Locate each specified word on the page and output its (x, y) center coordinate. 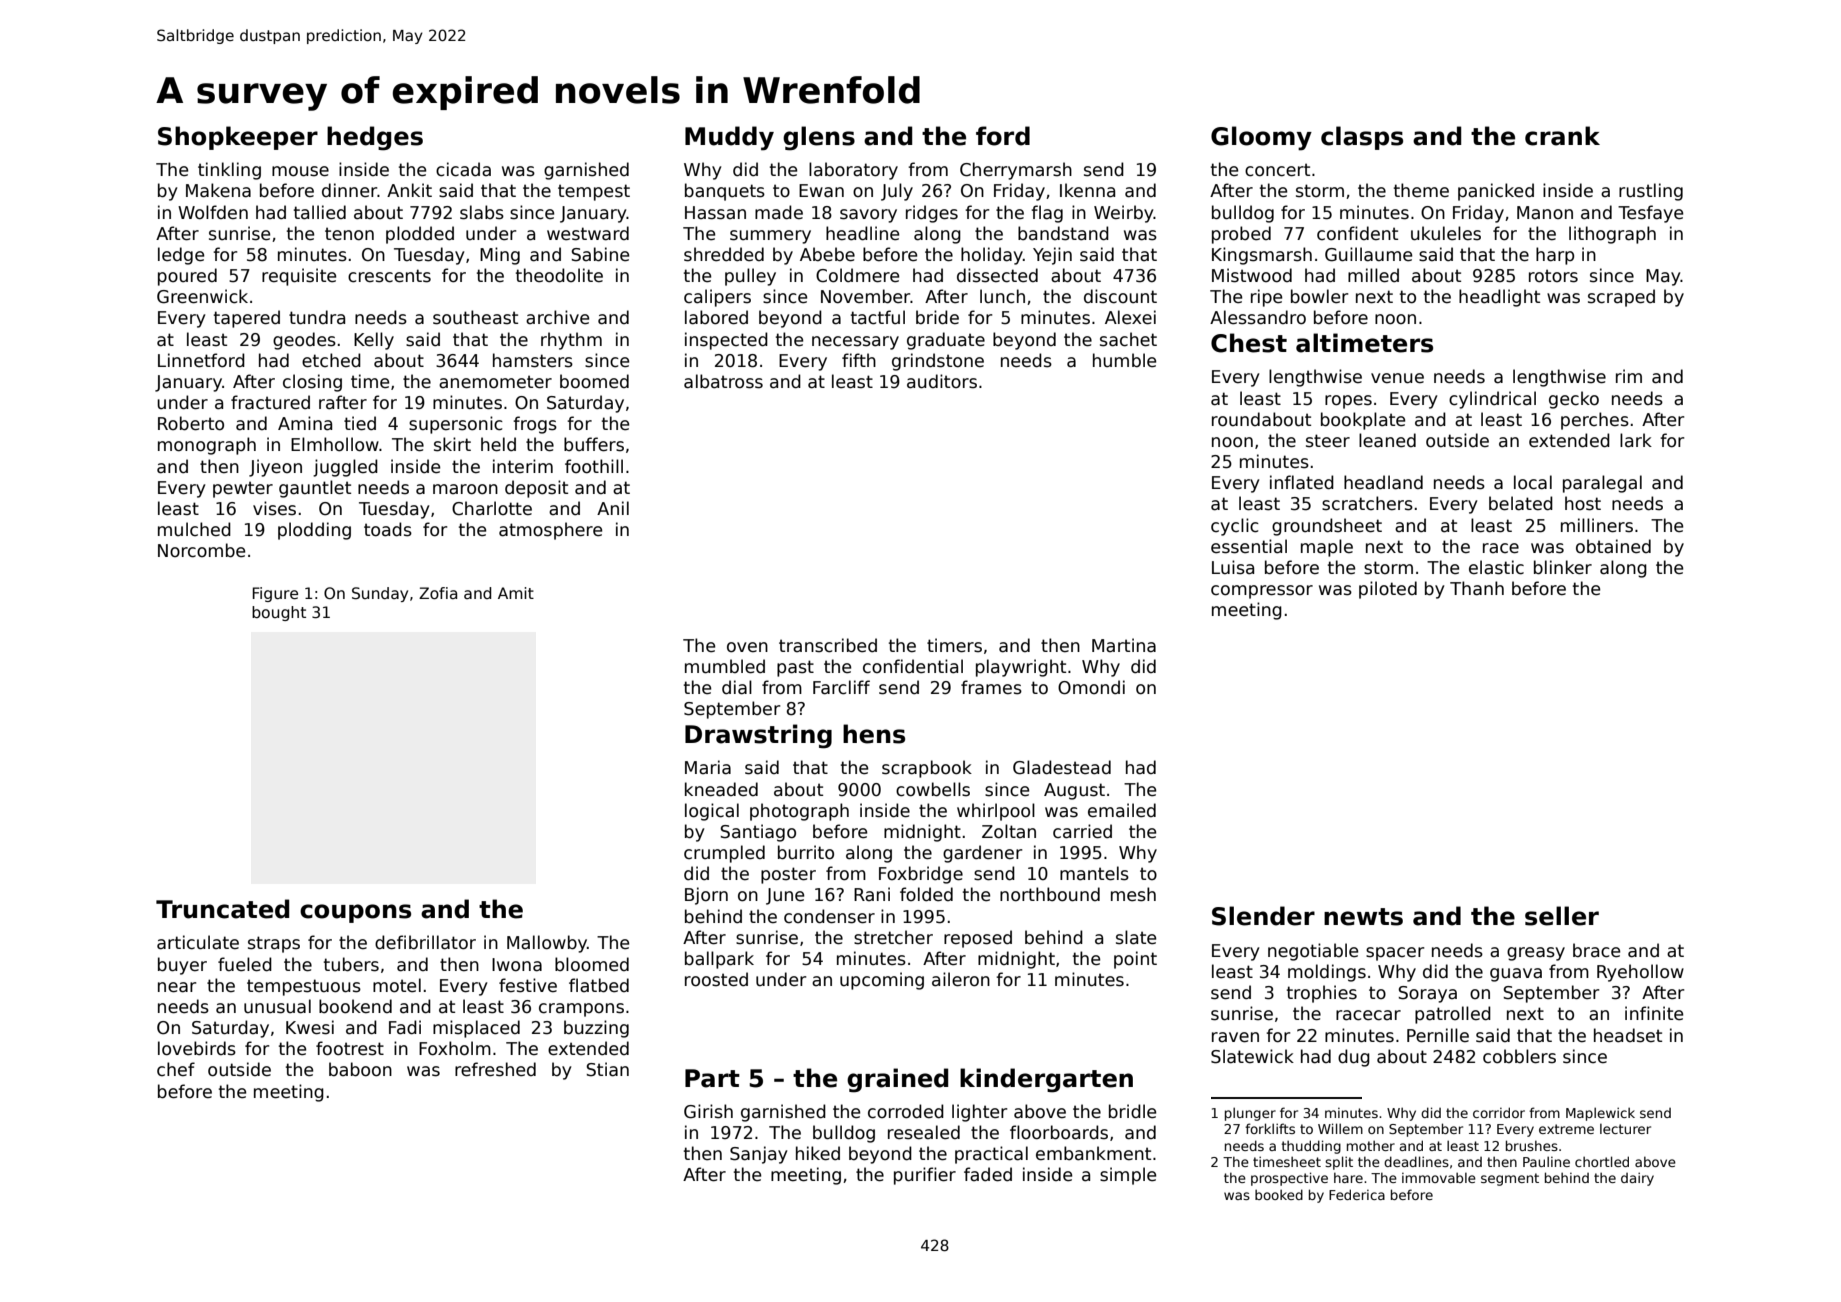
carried (1082, 831)
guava (1516, 975)
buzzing (596, 1029)
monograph (207, 446)
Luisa (1233, 567)
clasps (1362, 138)
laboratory (853, 171)
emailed (1122, 810)
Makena (218, 190)
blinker (1563, 567)
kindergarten (1046, 1080)
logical (712, 812)
